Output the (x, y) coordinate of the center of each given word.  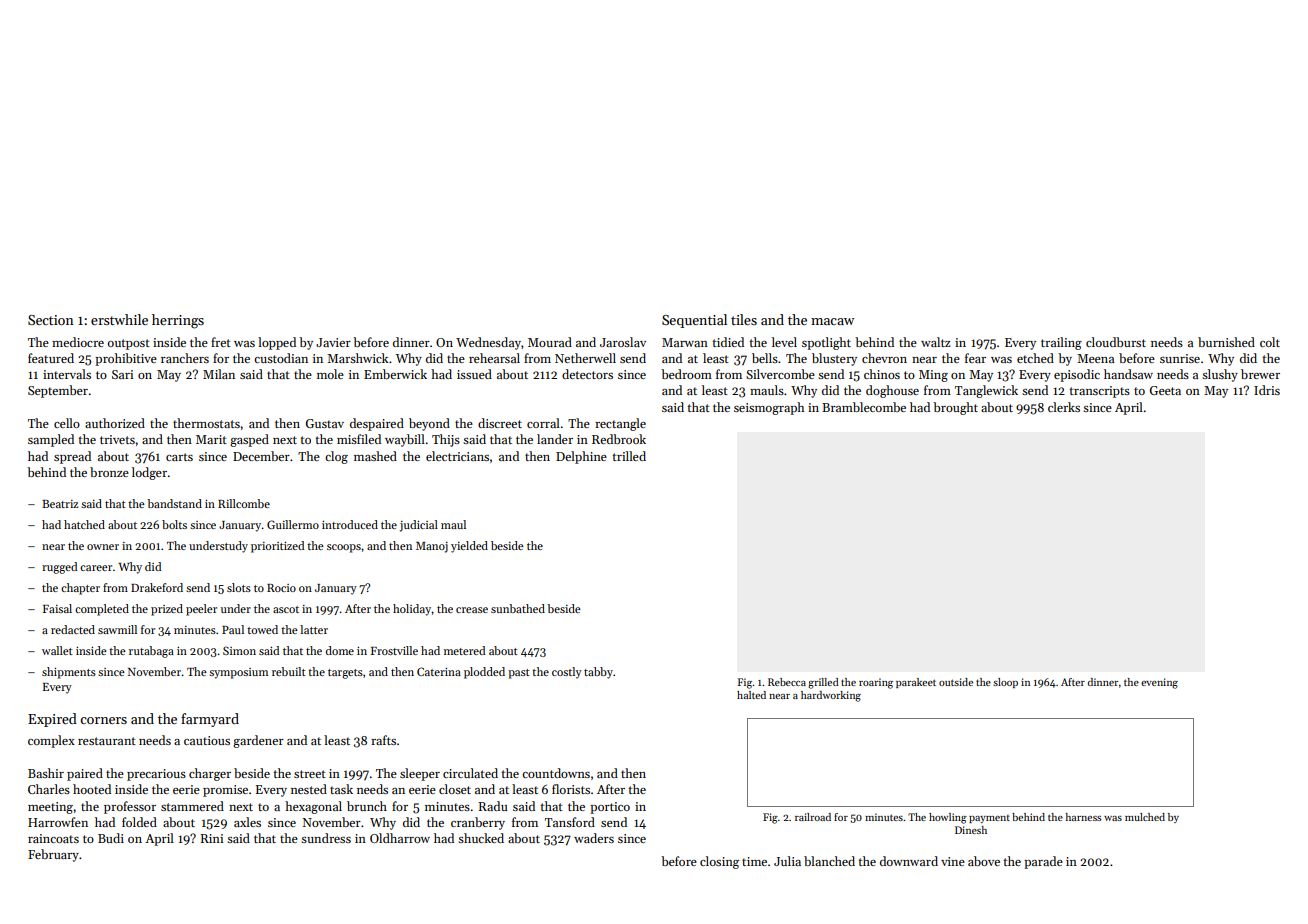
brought (955, 408)
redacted (73, 629)
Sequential (694, 321)
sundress (326, 838)
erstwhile (119, 319)
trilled (629, 456)
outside (956, 682)
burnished (1226, 342)
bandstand (174, 503)
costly (567, 673)
